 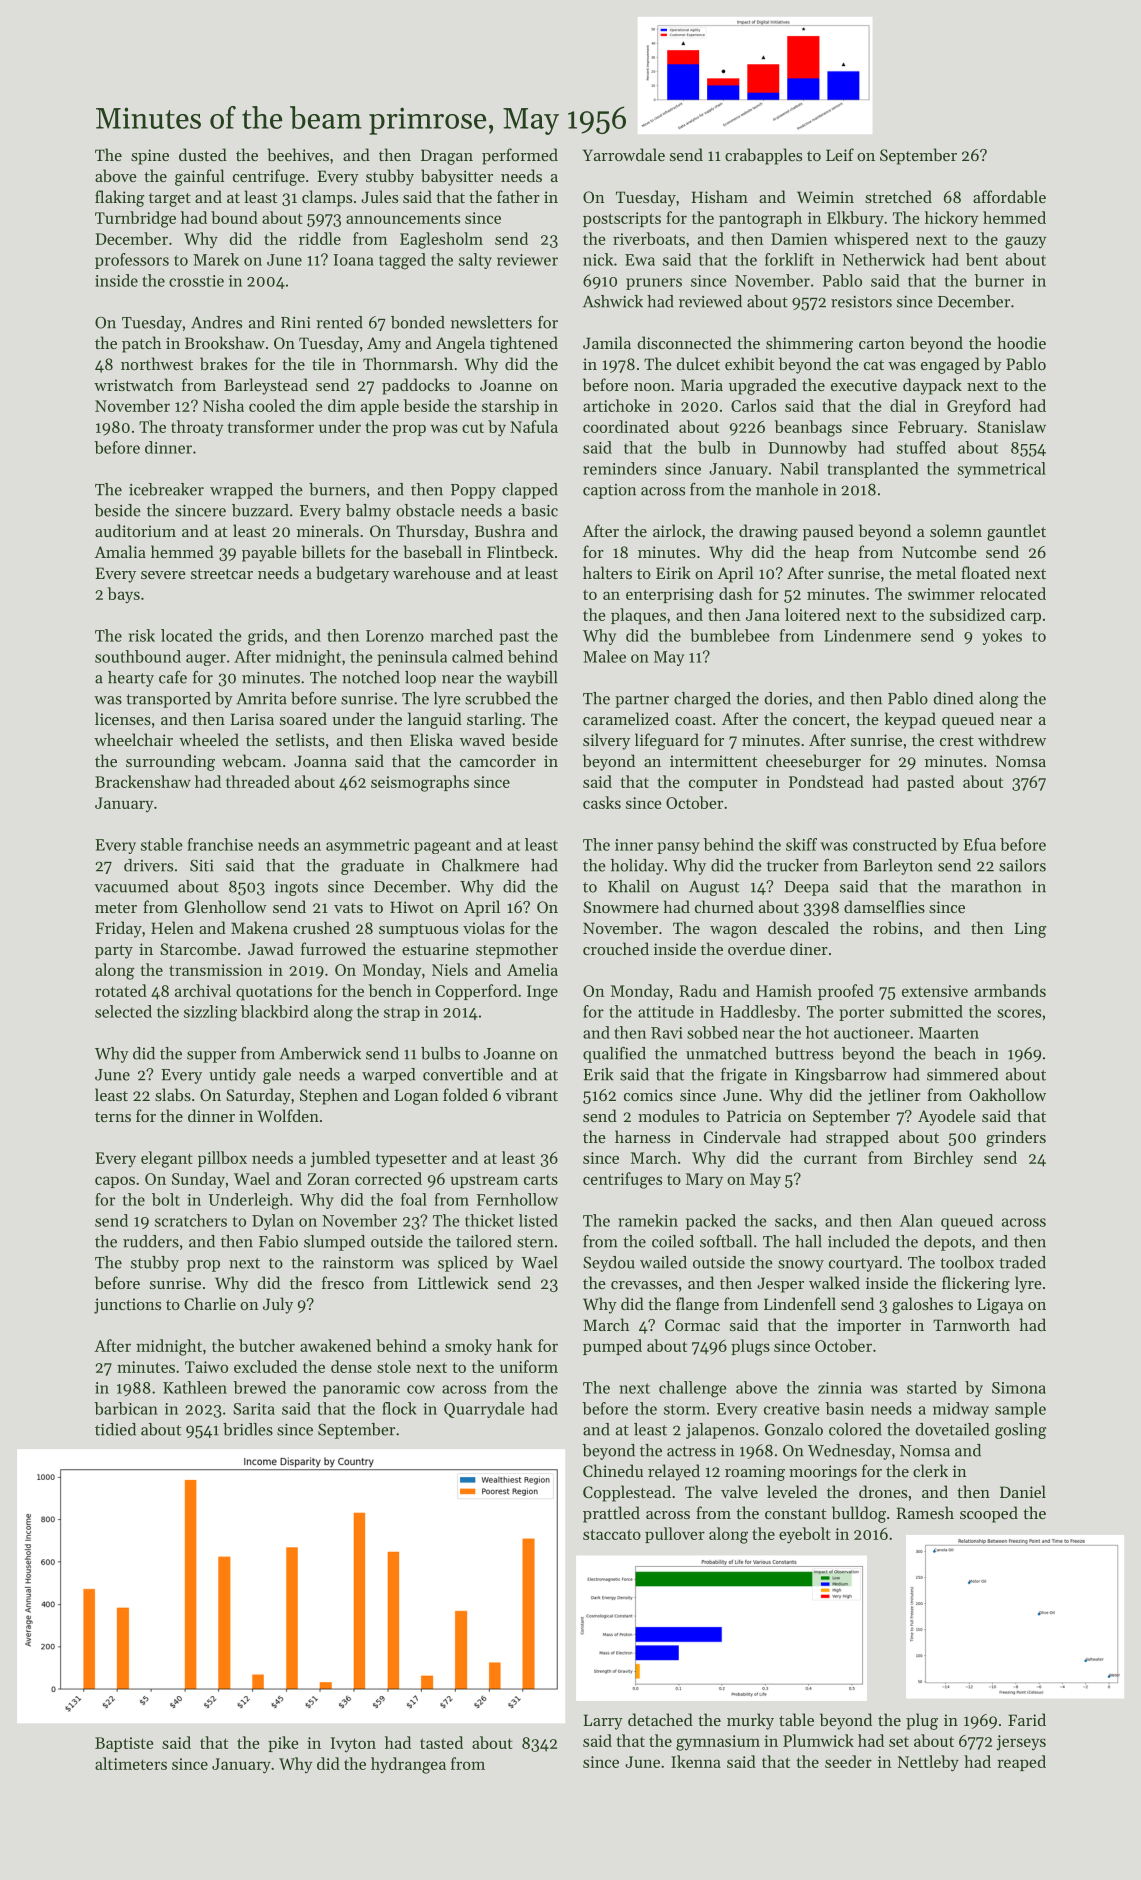 I want to click on archival, so click(x=203, y=990).
